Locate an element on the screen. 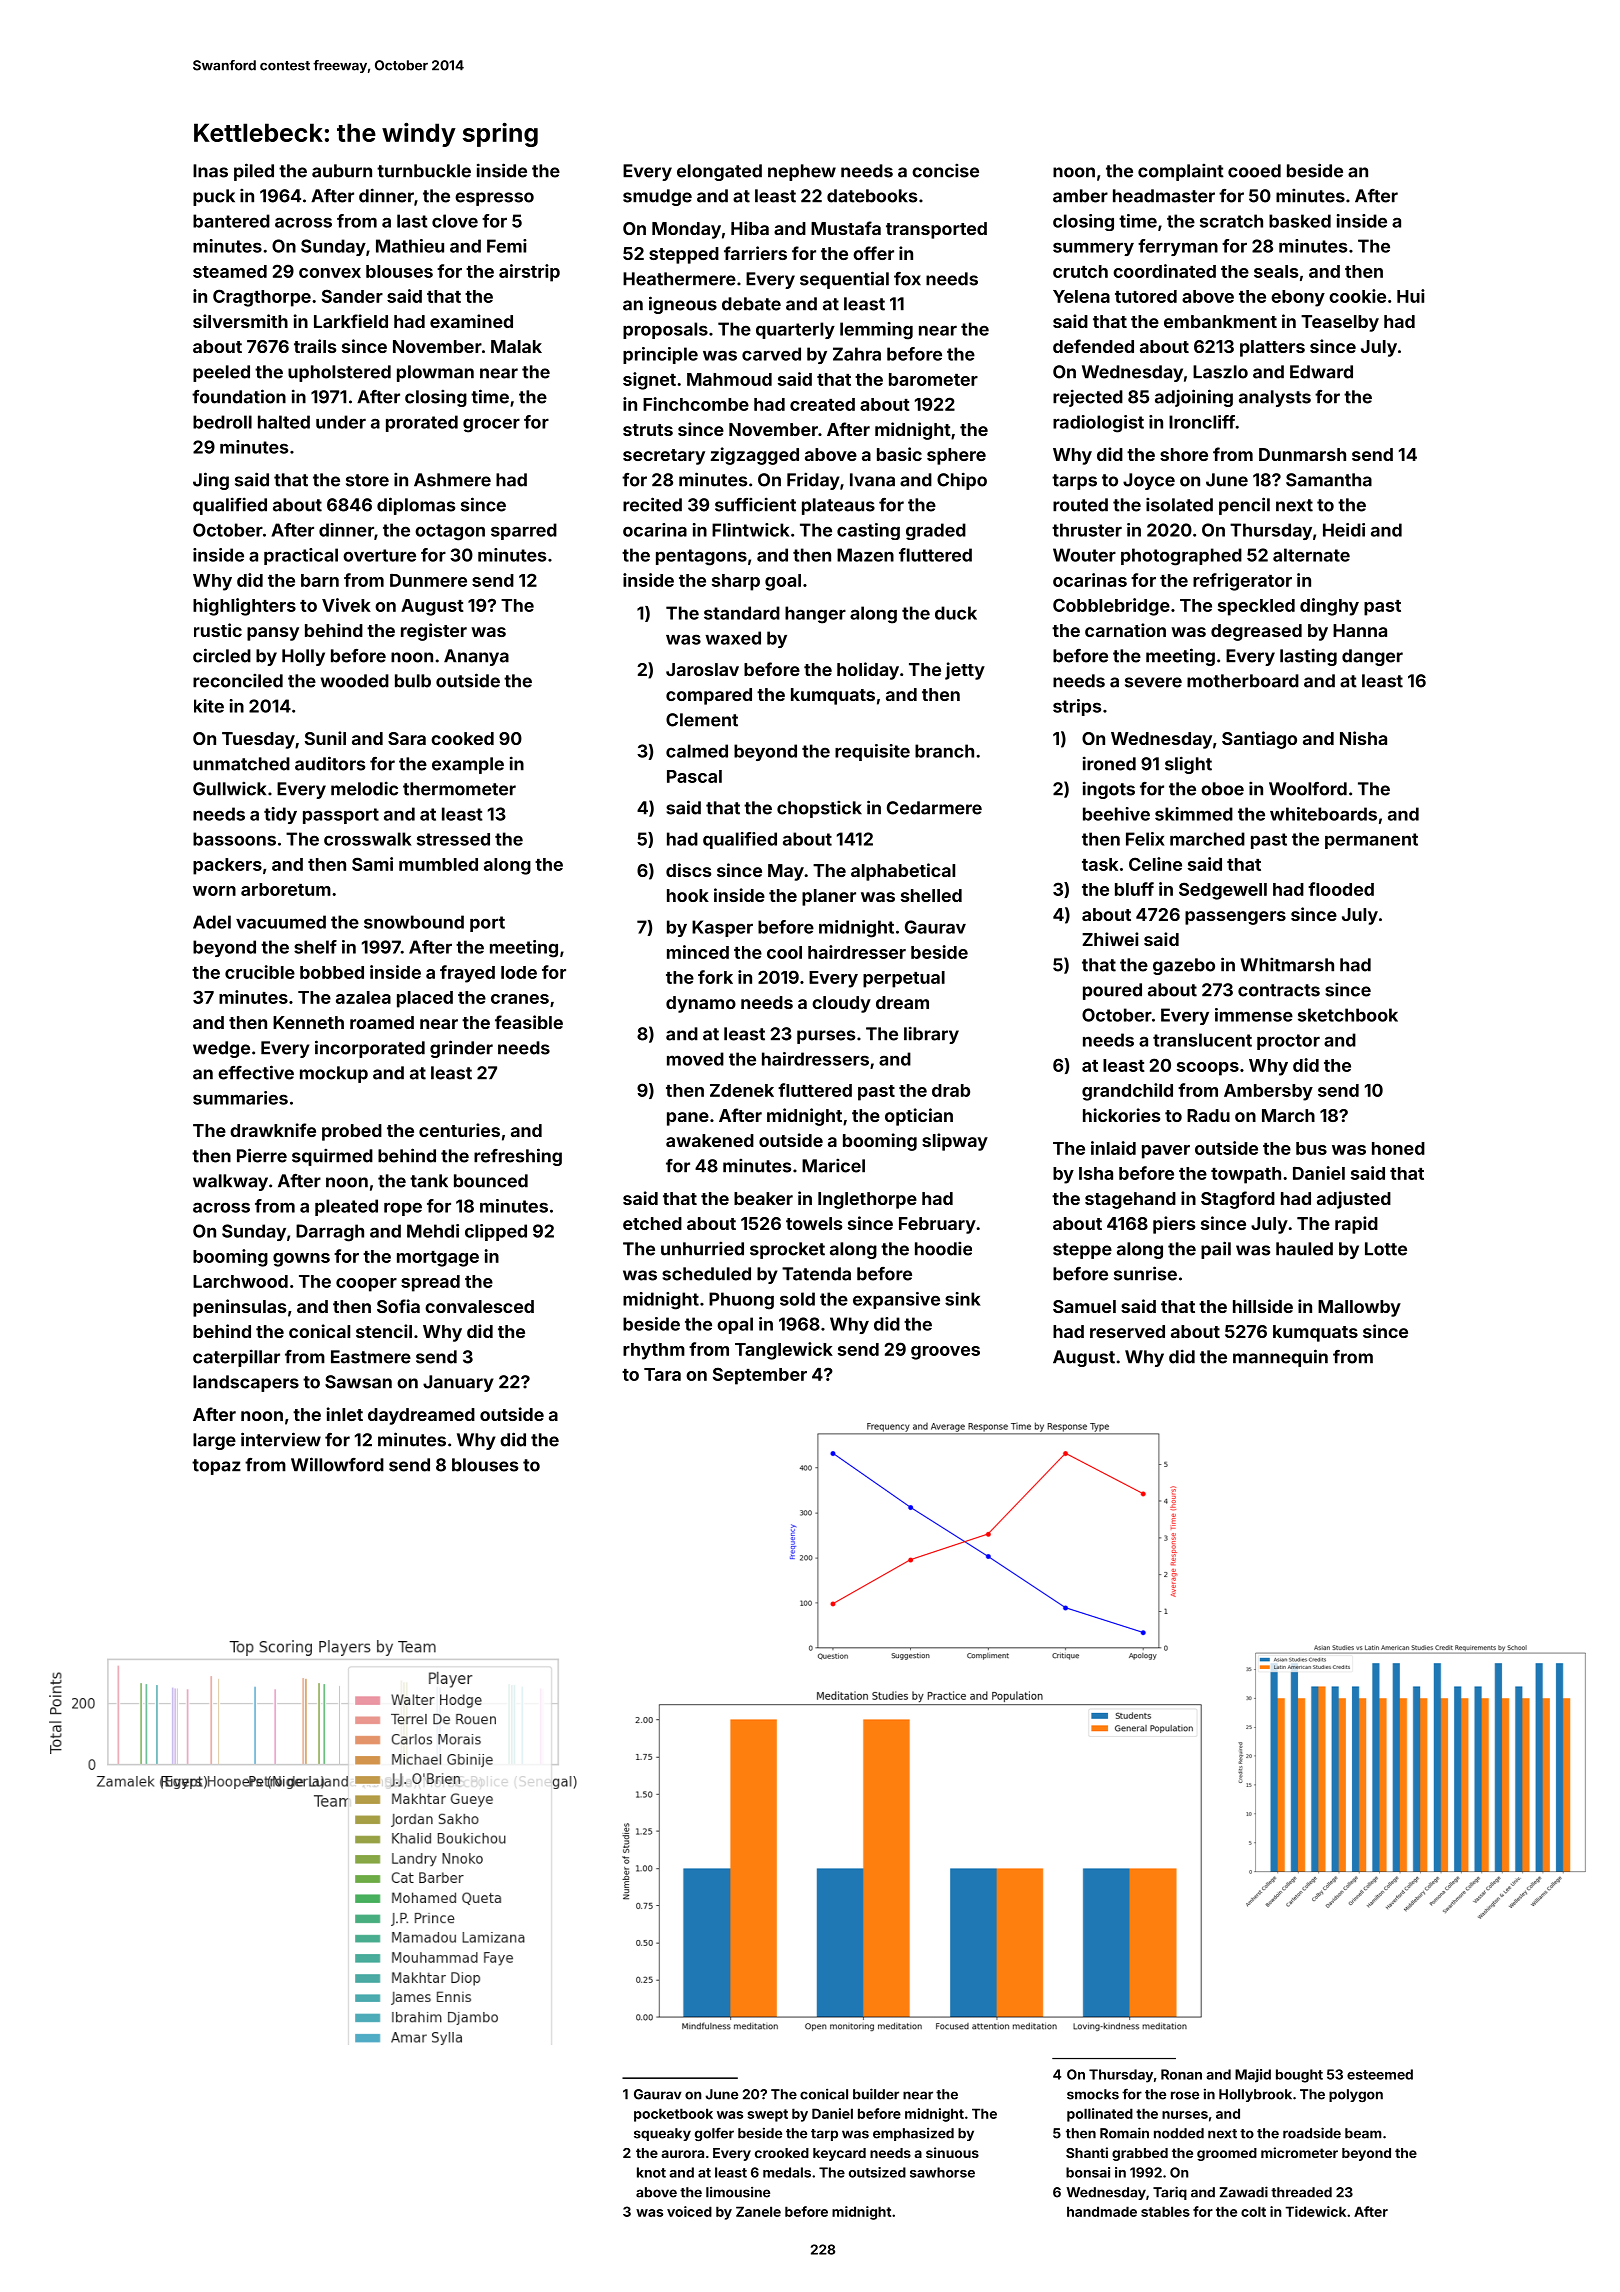 This screenshot has width=1620, height=2292. danger is located at coordinates (1372, 657).
